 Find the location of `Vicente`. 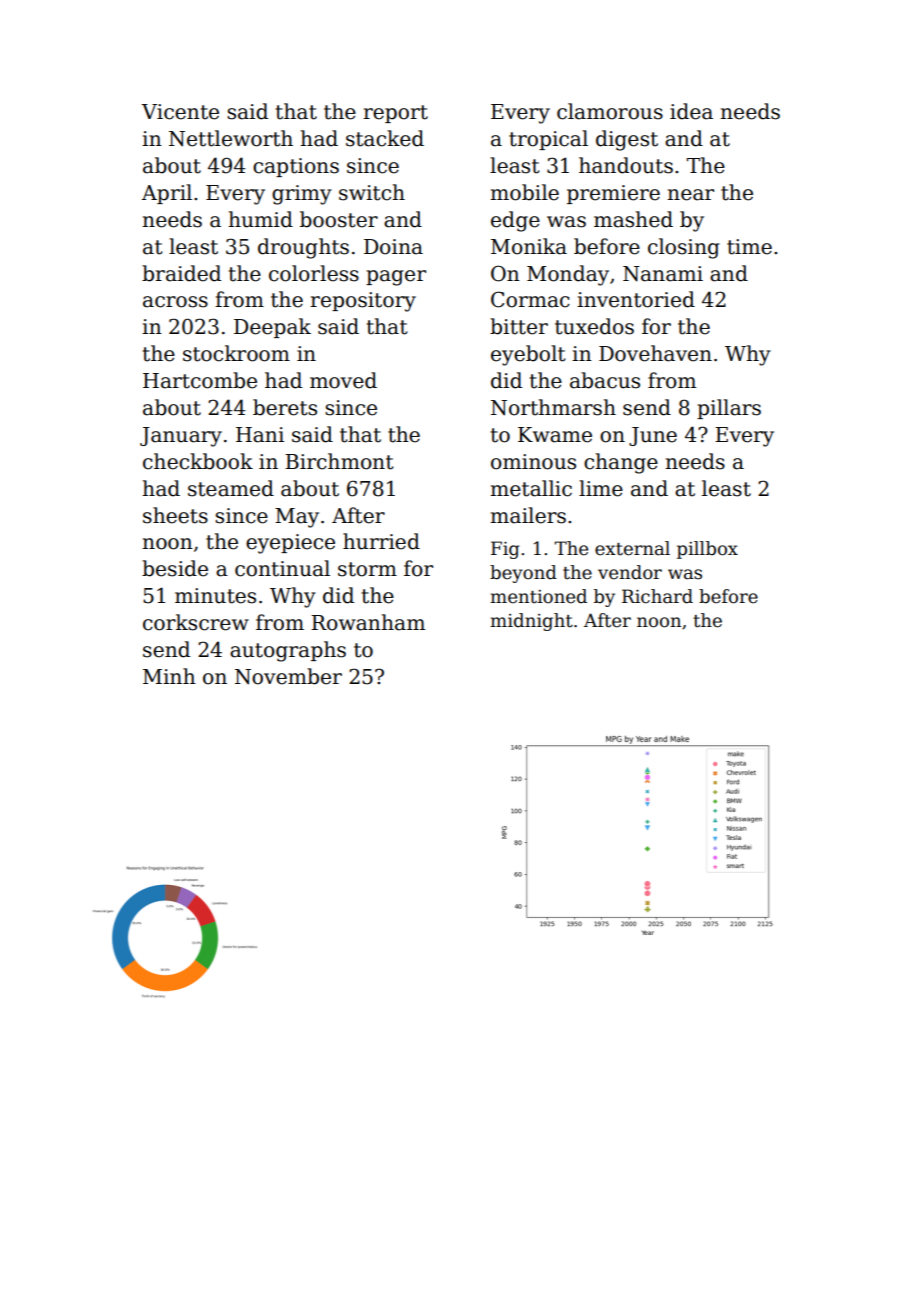

Vicente is located at coordinates (180, 112).
